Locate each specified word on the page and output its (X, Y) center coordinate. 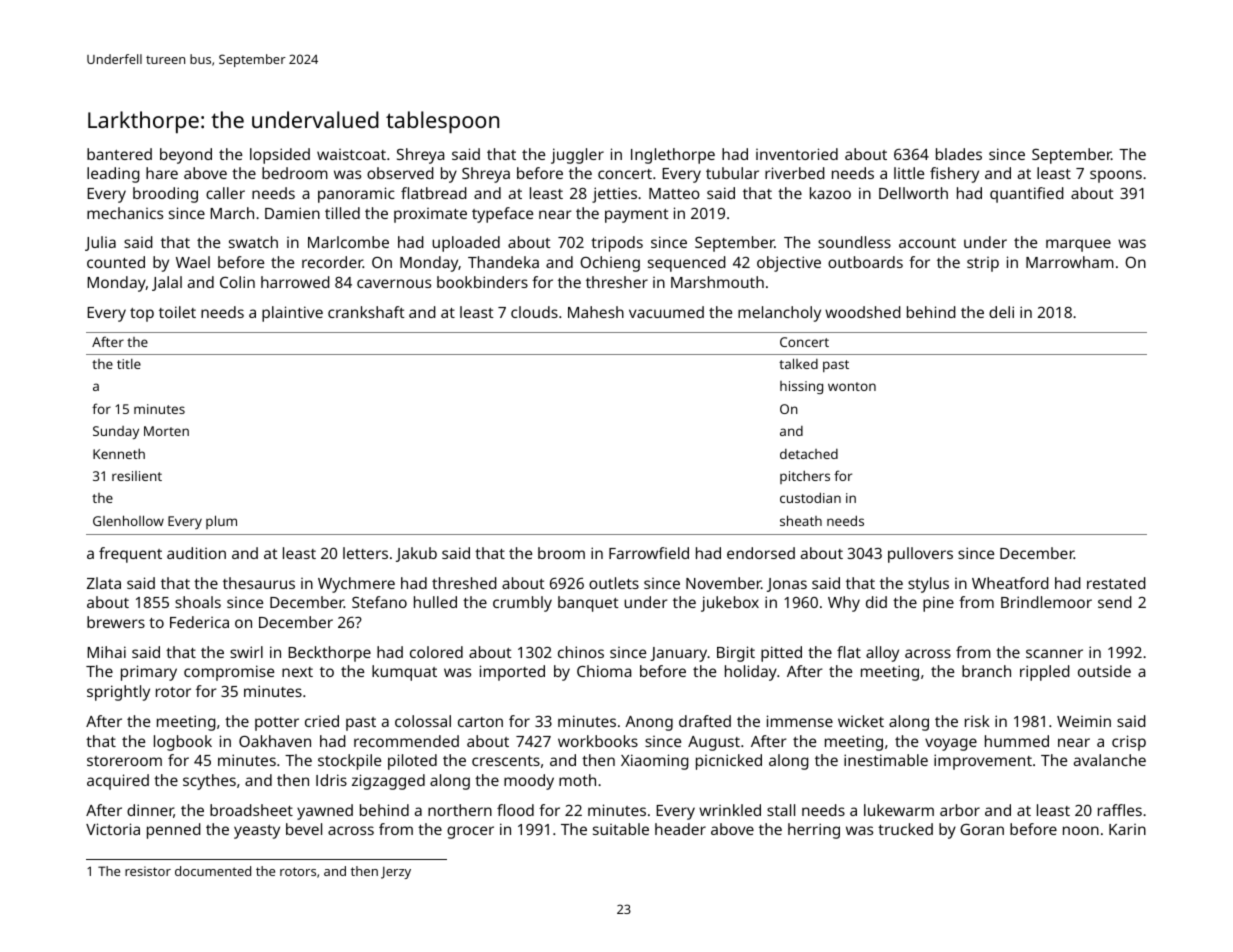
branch (986, 671)
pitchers (805, 477)
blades (959, 154)
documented (213, 871)
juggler (577, 156)
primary (149, 673)
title (129, 364)
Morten (166, 431)
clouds (534, 312)
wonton (852, 386)
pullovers (920, 555)
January (679, 654)
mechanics (125, 213)
